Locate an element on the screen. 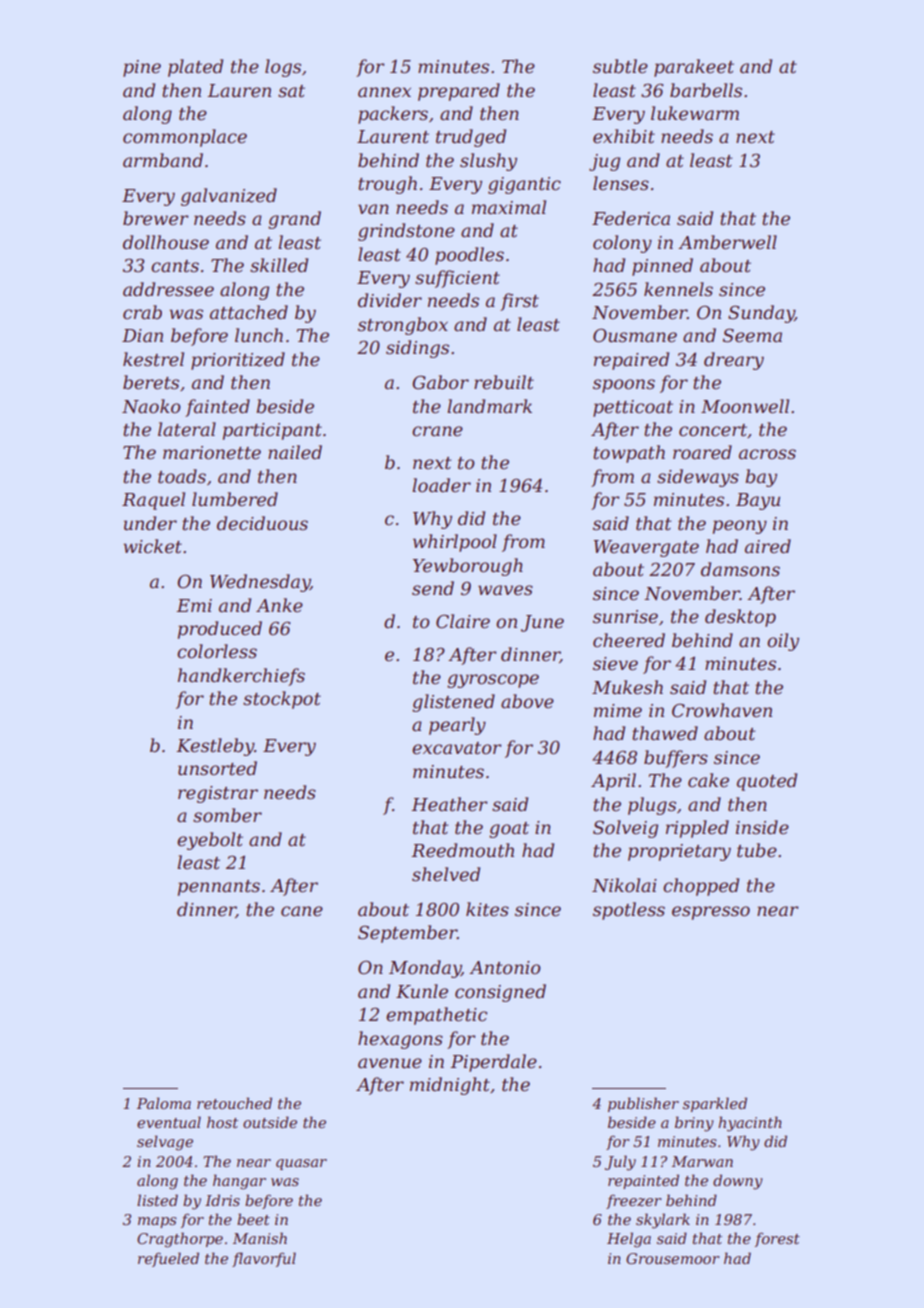  plated is located at coordinates (195, 68).
